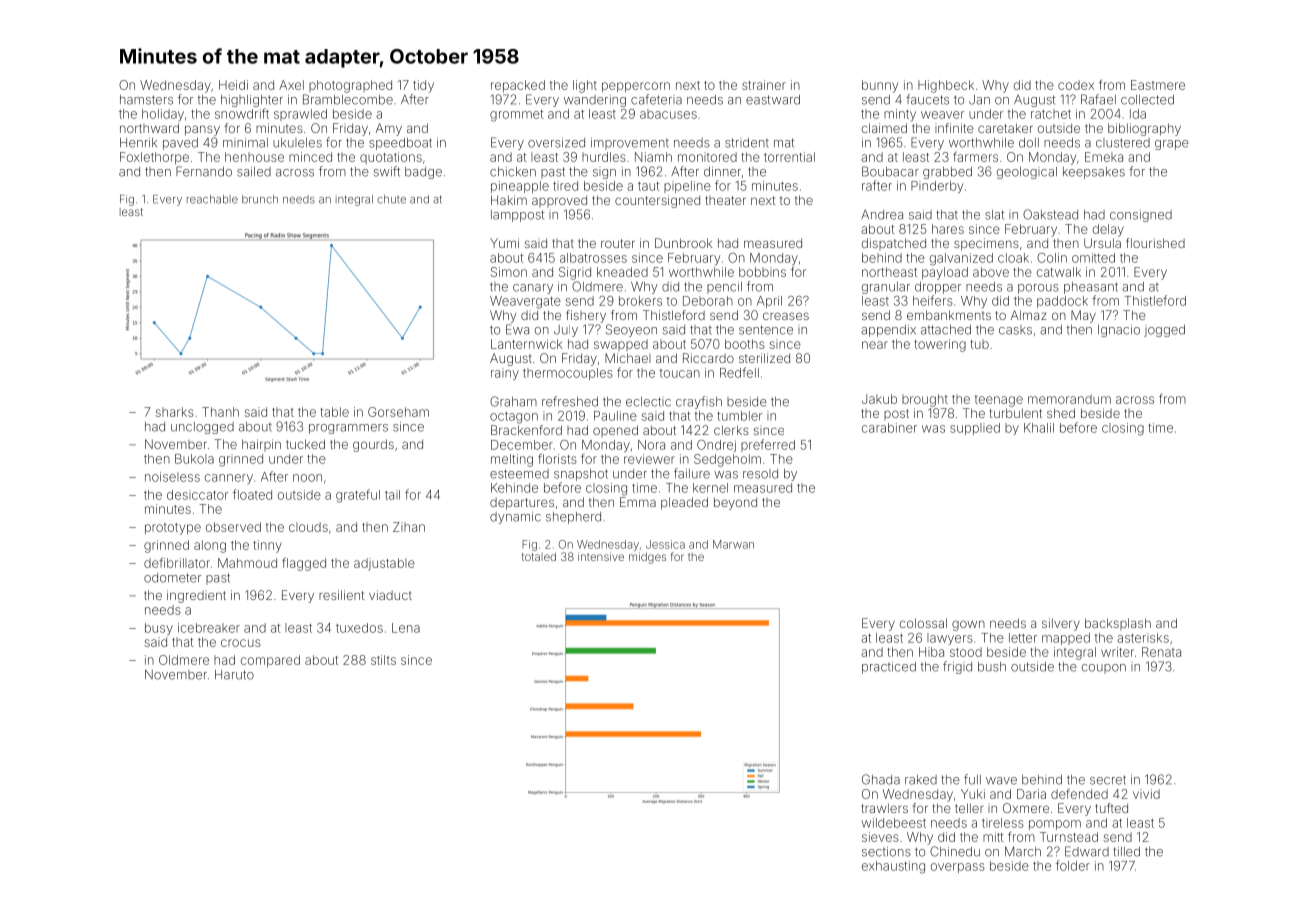 The image size is (1308, 924). Describe the element at coordinates (1104, 669) in the page. I see `coupon` at that location.
